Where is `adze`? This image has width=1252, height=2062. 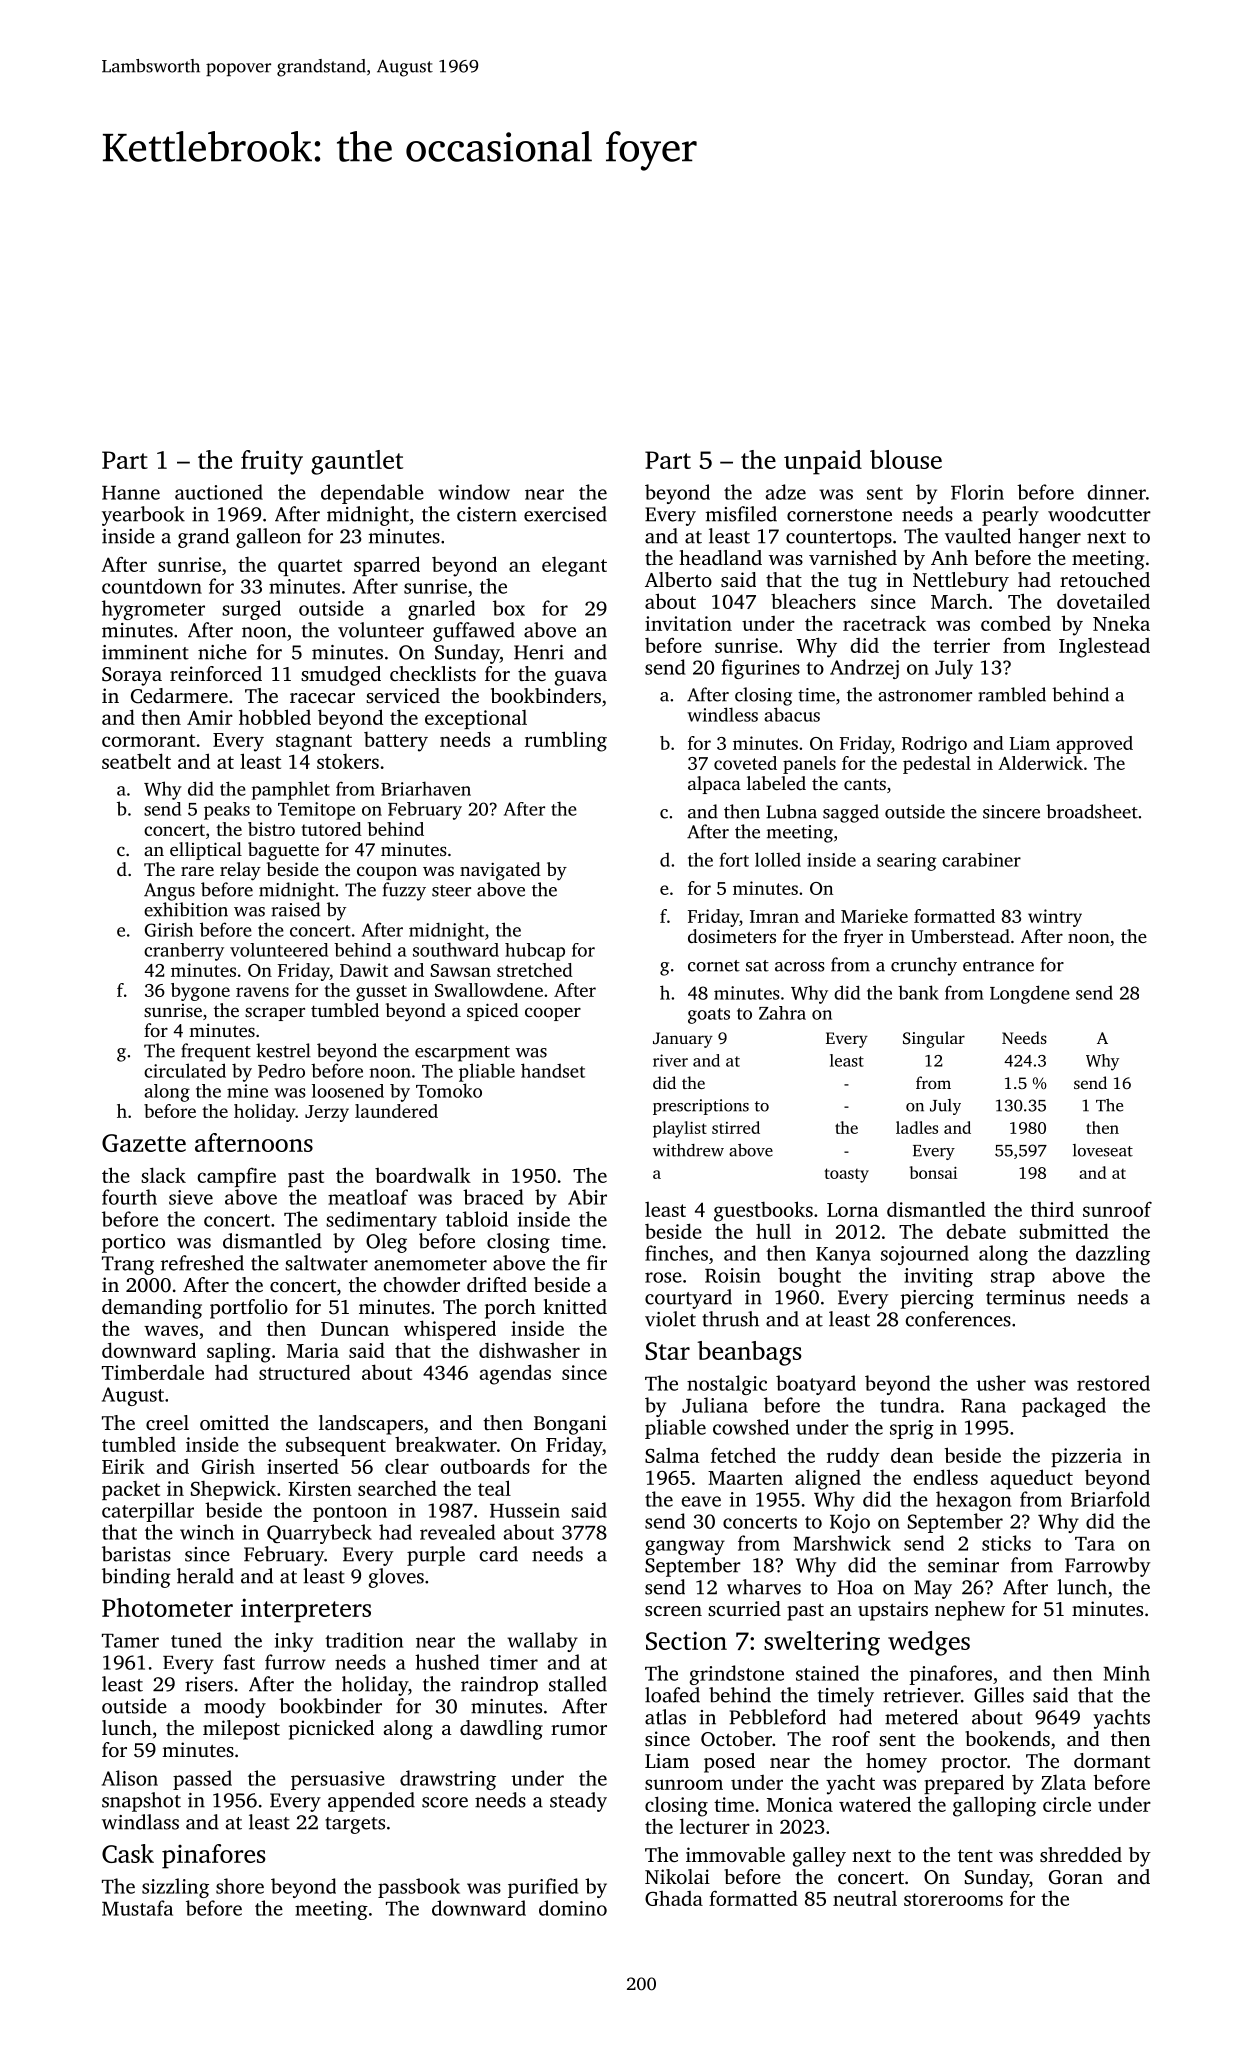
adze is located at coordinates (786, 492).
